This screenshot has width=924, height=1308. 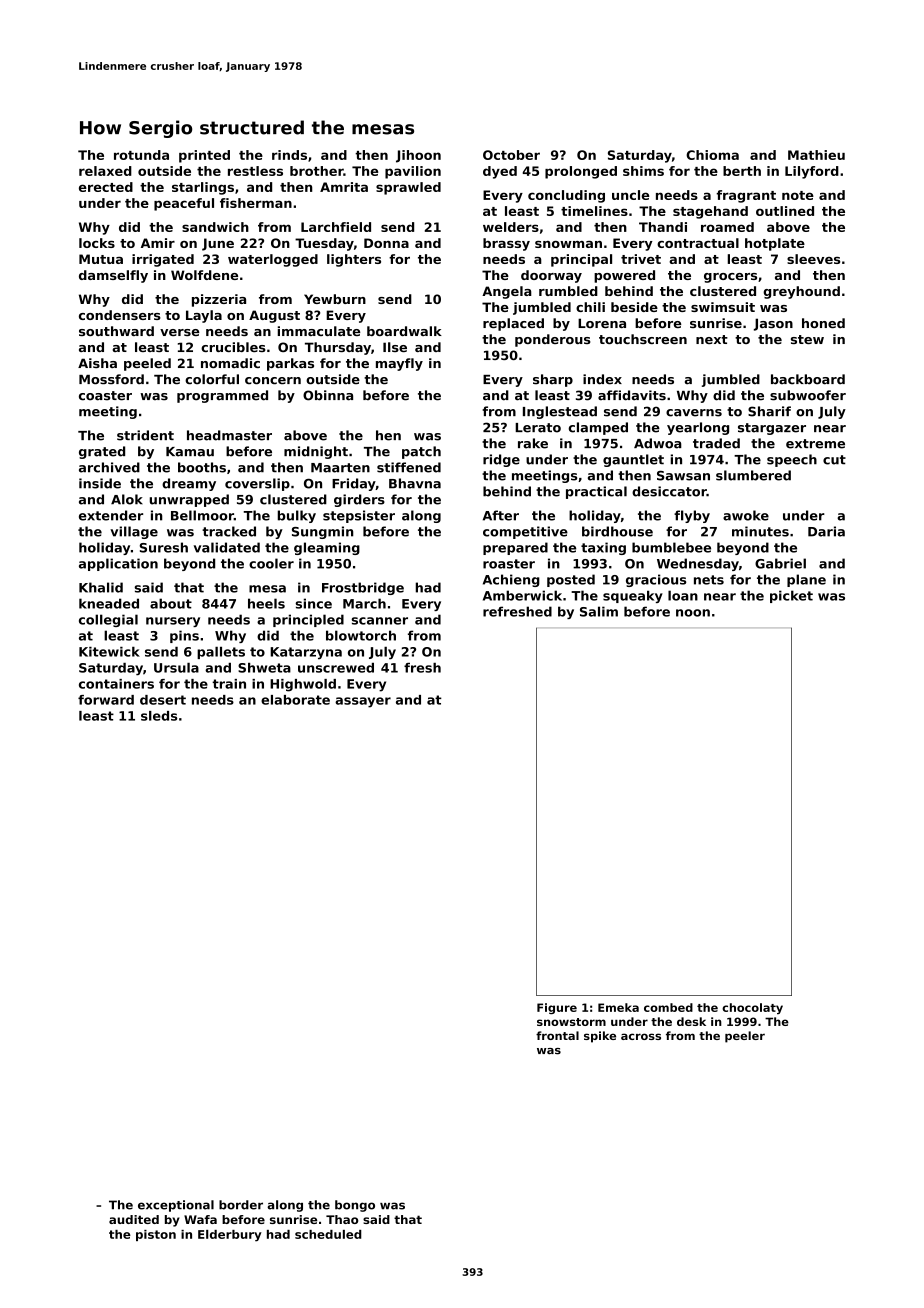 I want to click on rotunda, so click(x=141, y=155).
